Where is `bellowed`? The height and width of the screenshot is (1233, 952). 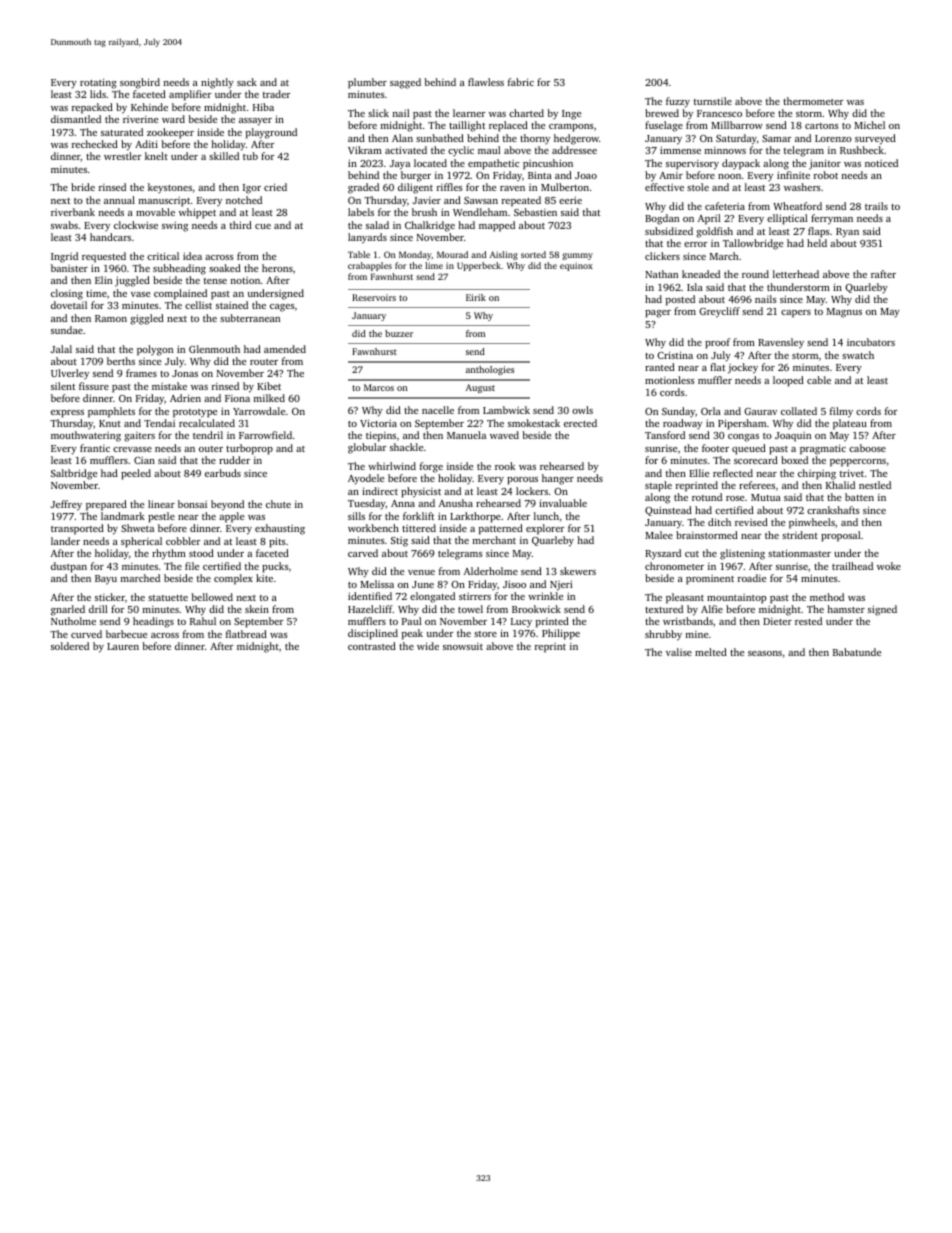
bellowed is located at coordinates (212, 597).
